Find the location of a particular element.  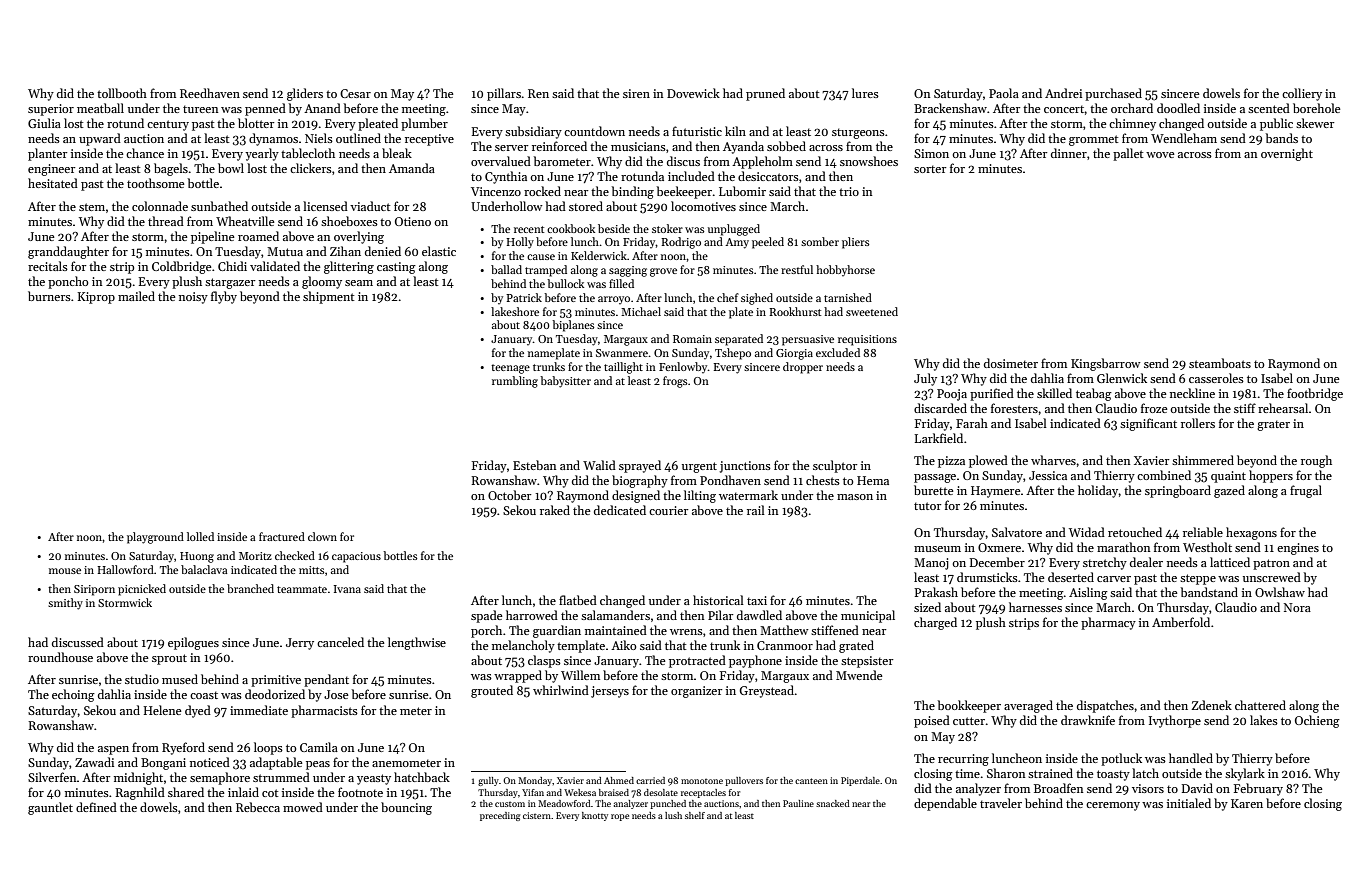

biplanes is located at coordinates (573, 326).
